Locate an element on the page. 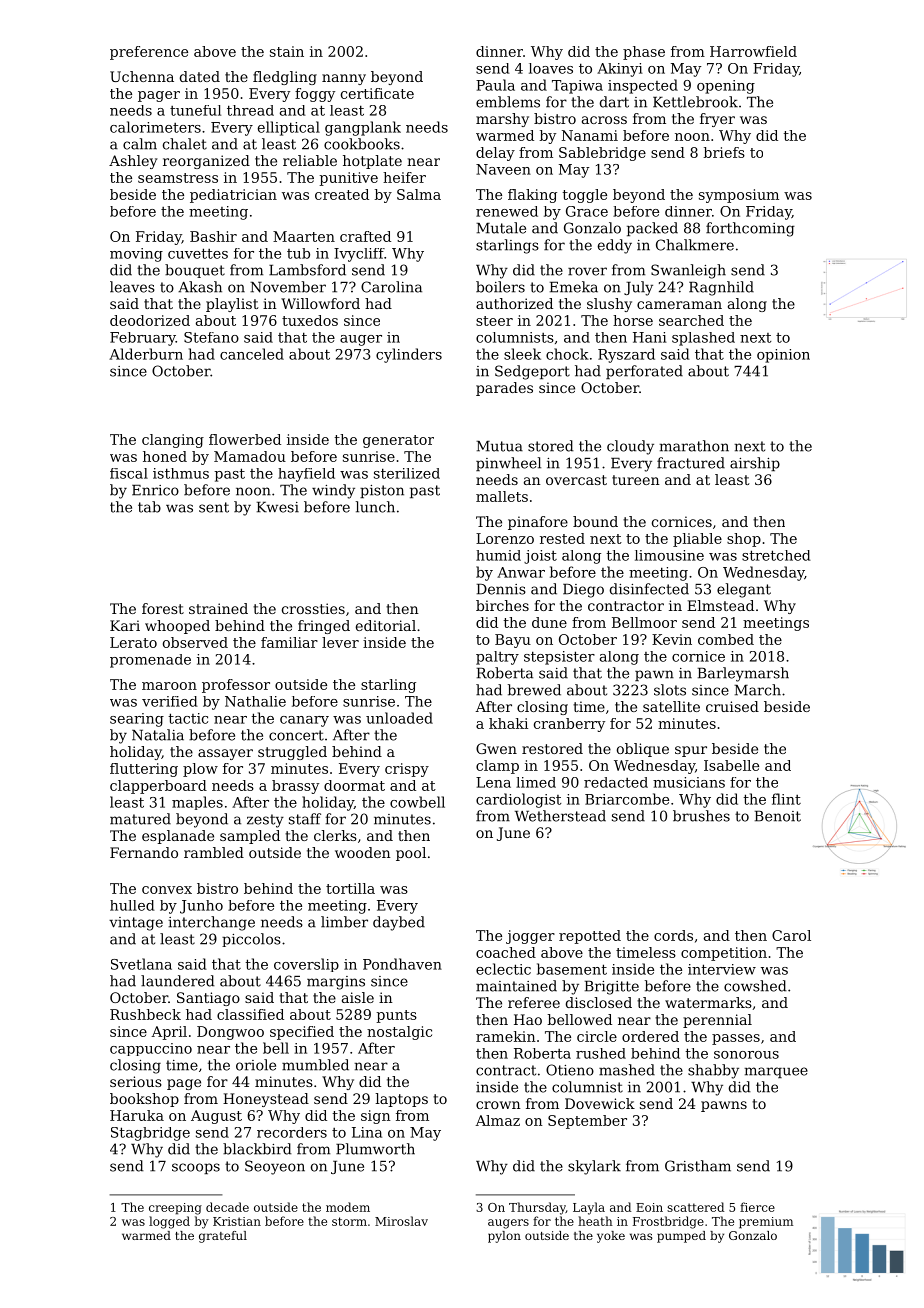 This image has width=924, height=1308. Enrico is located at coordinates (155, 490).
